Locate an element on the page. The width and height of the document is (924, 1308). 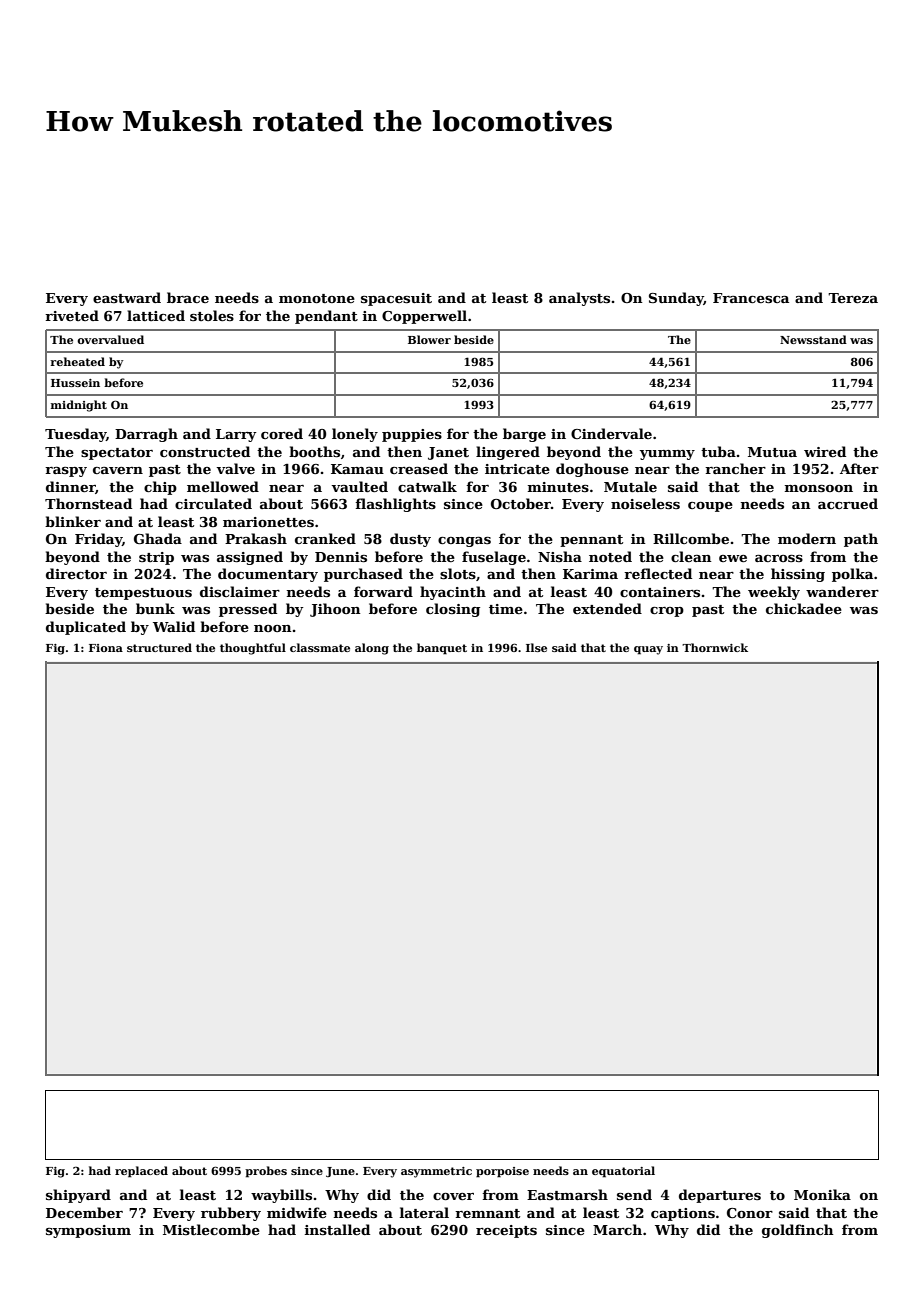
probes is located at coordinates (266, 1172).
